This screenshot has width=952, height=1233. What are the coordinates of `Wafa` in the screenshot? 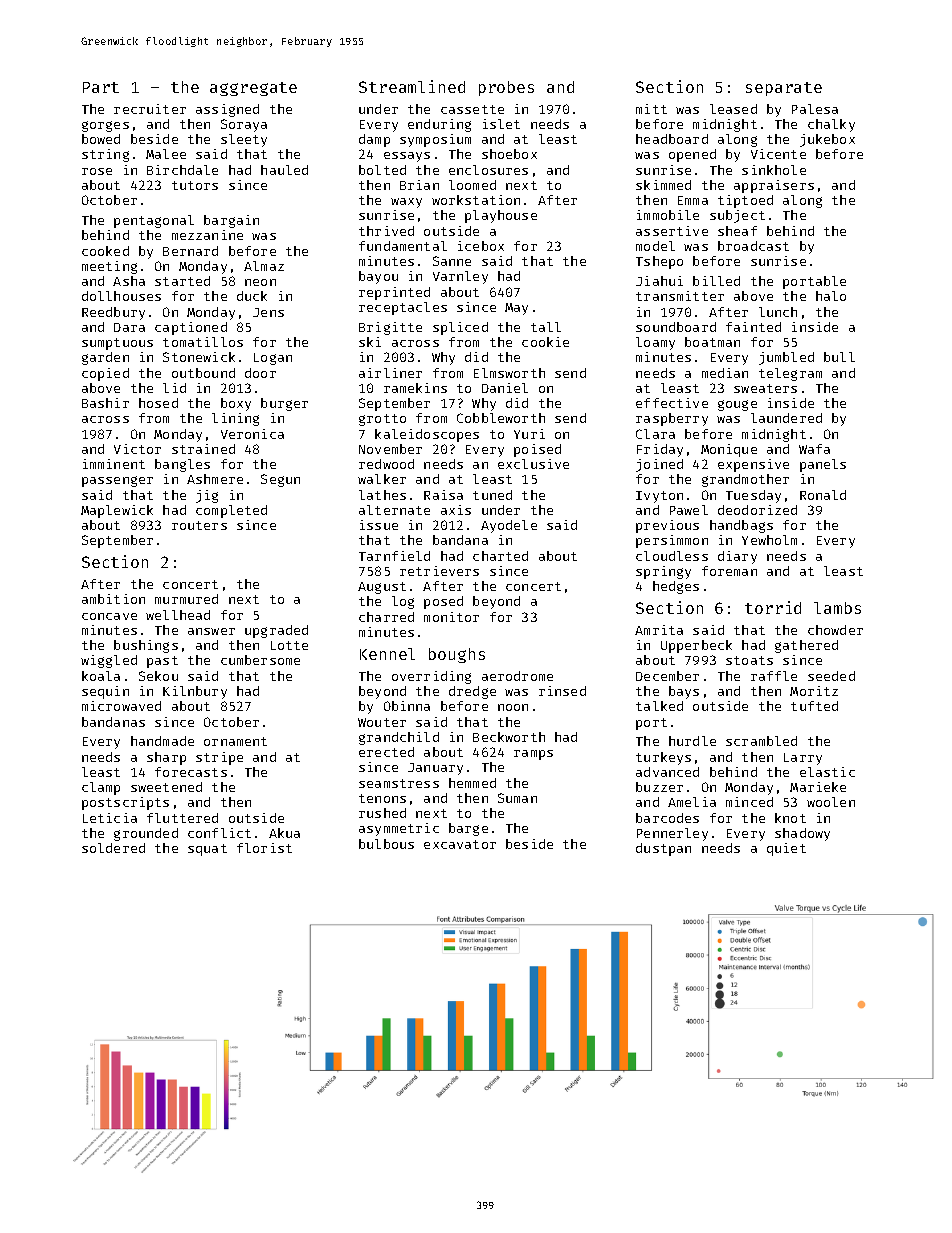 It's located at (814, 449).
